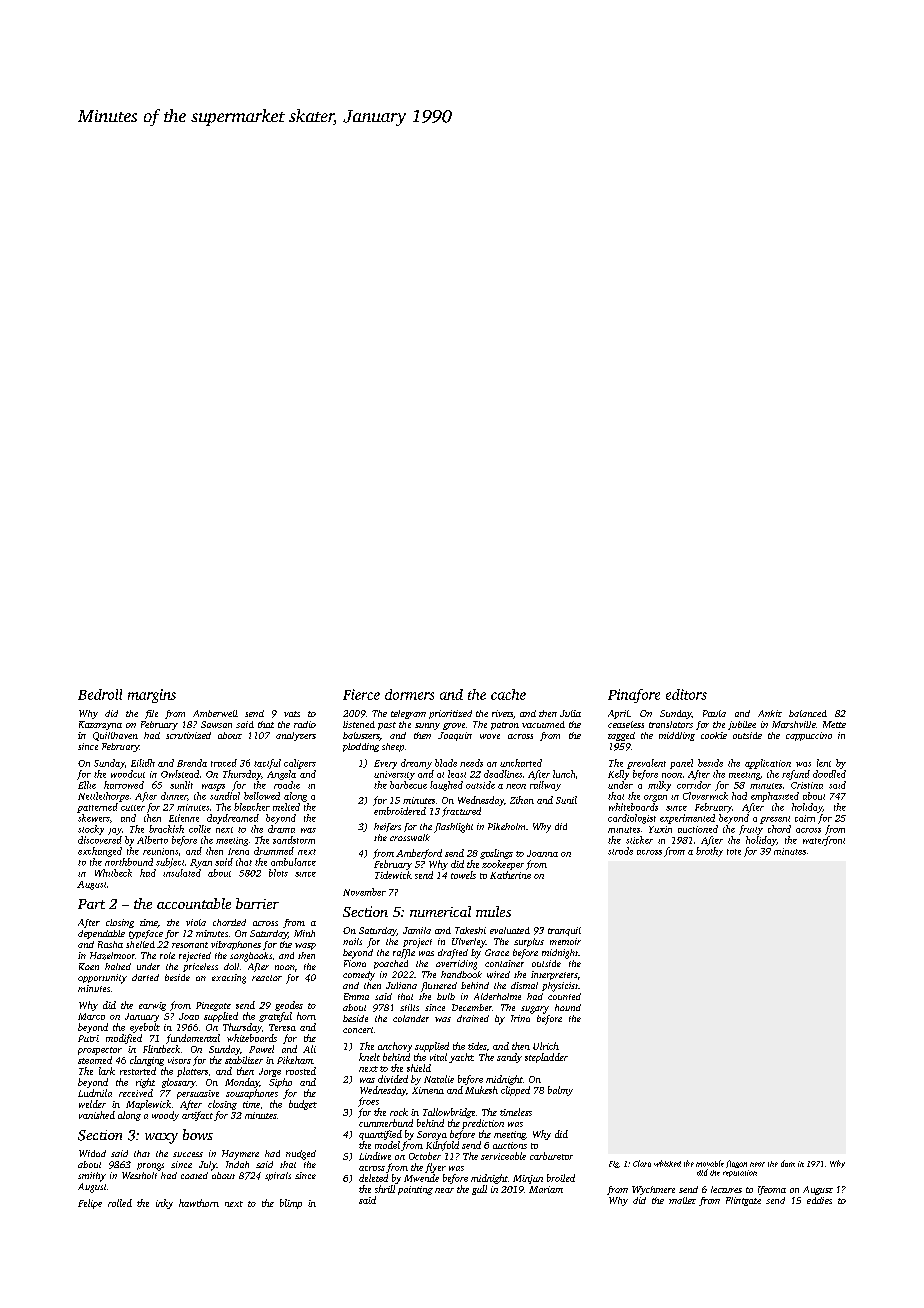 The width and height of the screenshot is (924, 1308). Describe the element at coordinates (805, 818) in the screenshot. I see `cairn` at that location.
